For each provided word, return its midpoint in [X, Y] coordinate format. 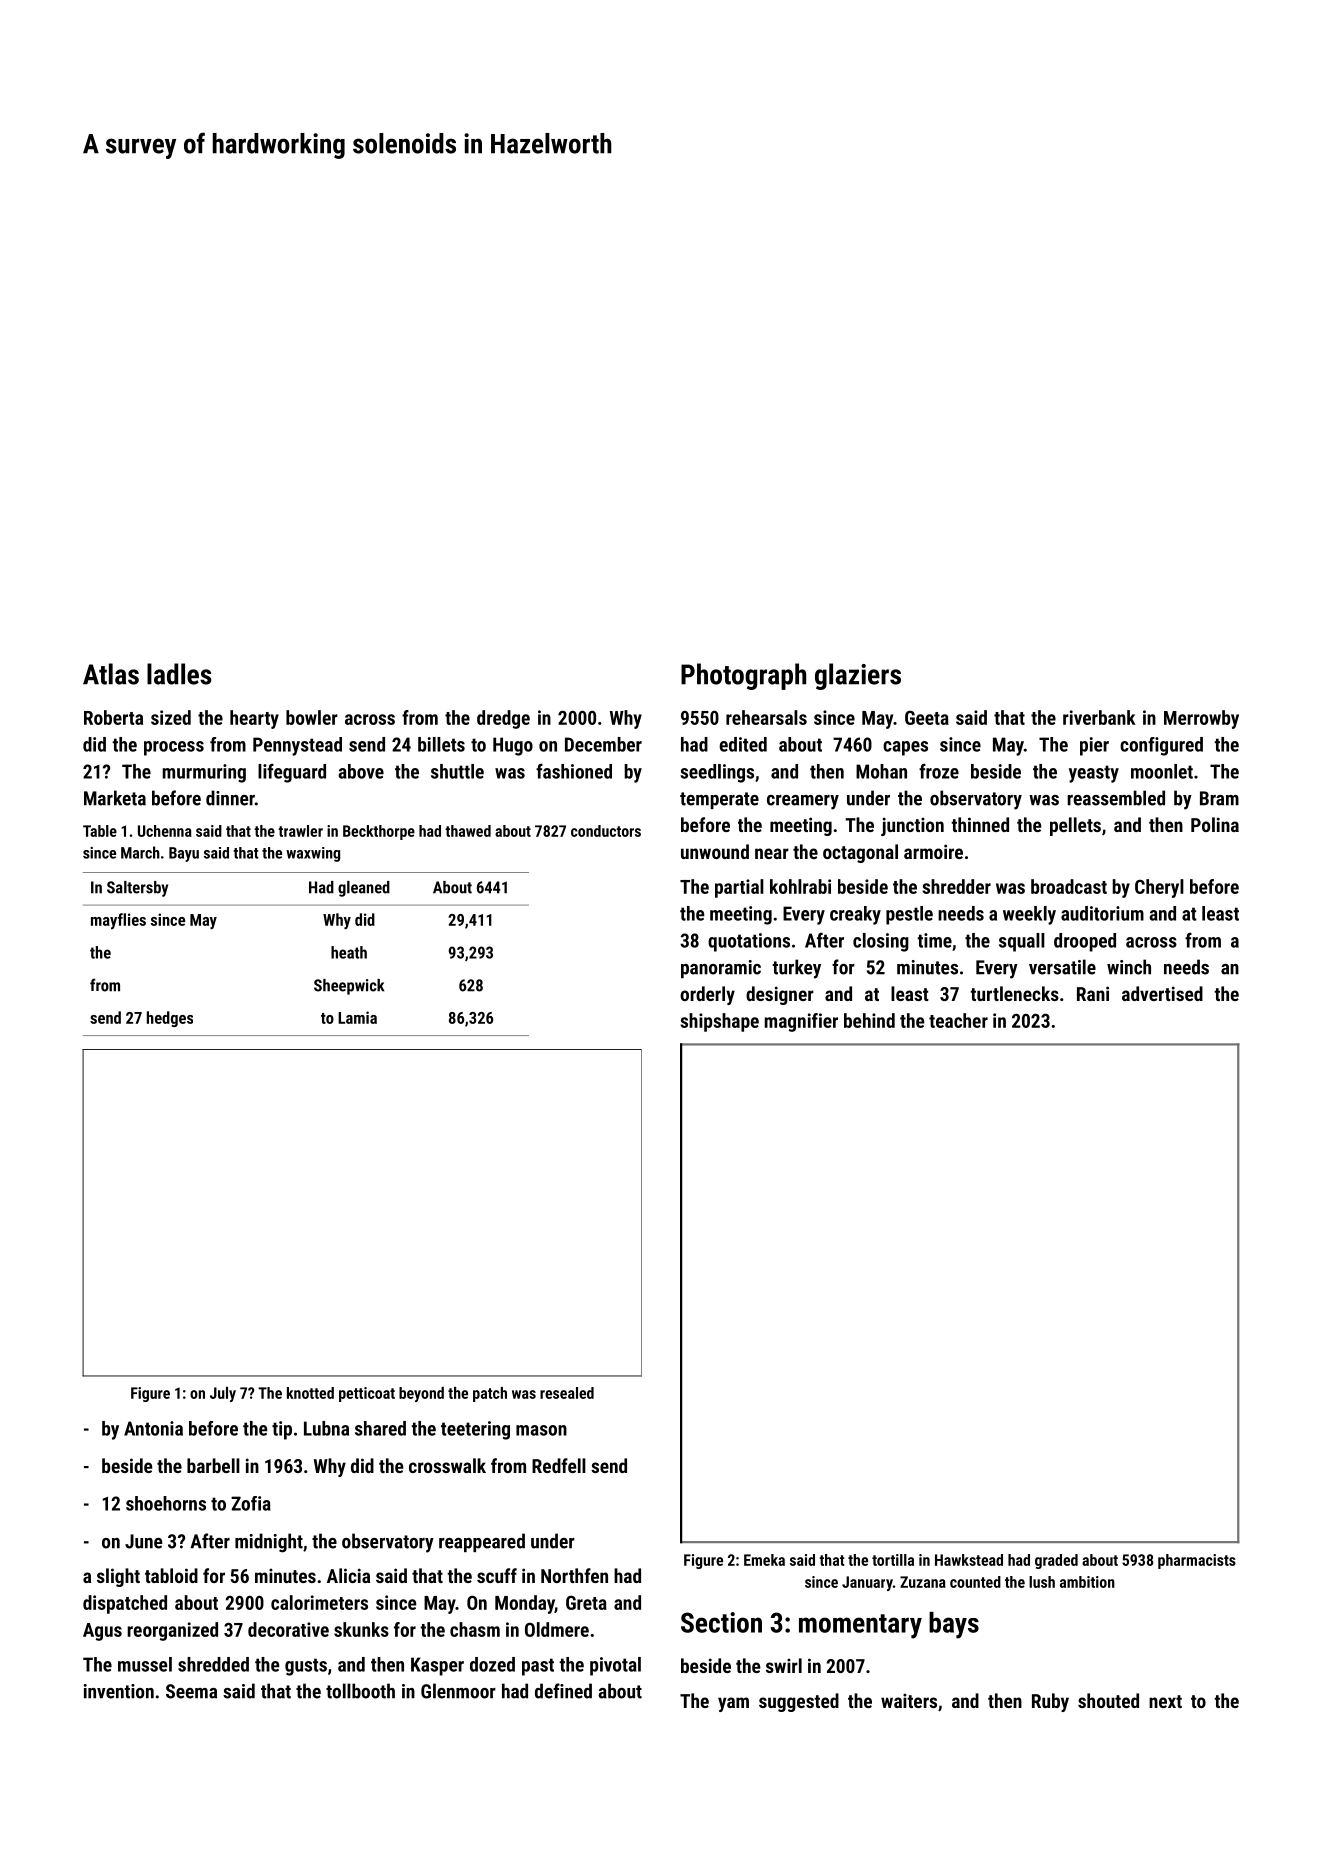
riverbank [1099, 717]
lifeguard [292, 773]
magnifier [801, 1022]
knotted [310, 1393]
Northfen [574, 1575]
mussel [145, 1664]
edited [743, 744]
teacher [958, 1020]
